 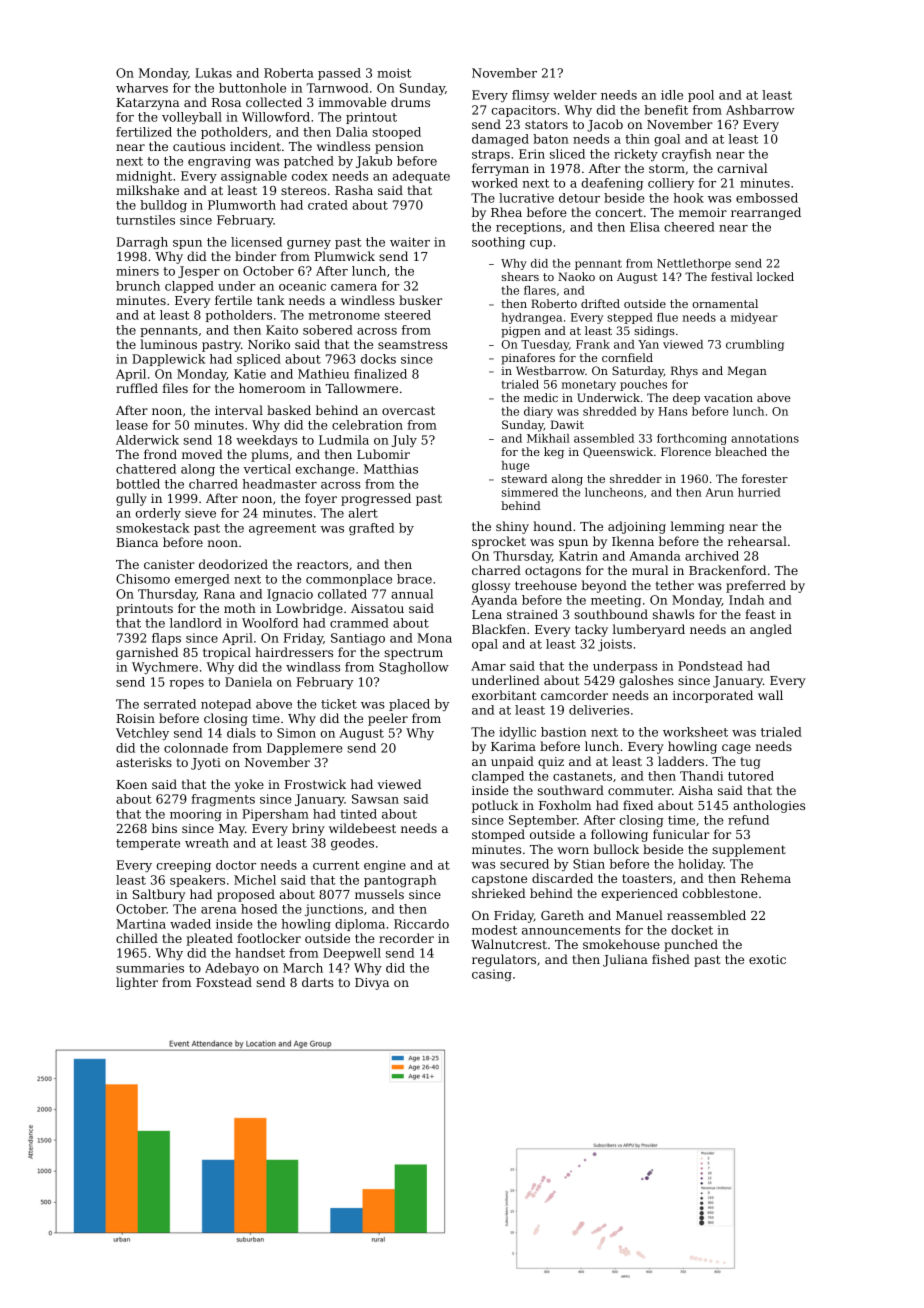 What do you see at coordinates (213, 73) in the screenshot?
I see `Lukas` at bounding box center [213, 73].
